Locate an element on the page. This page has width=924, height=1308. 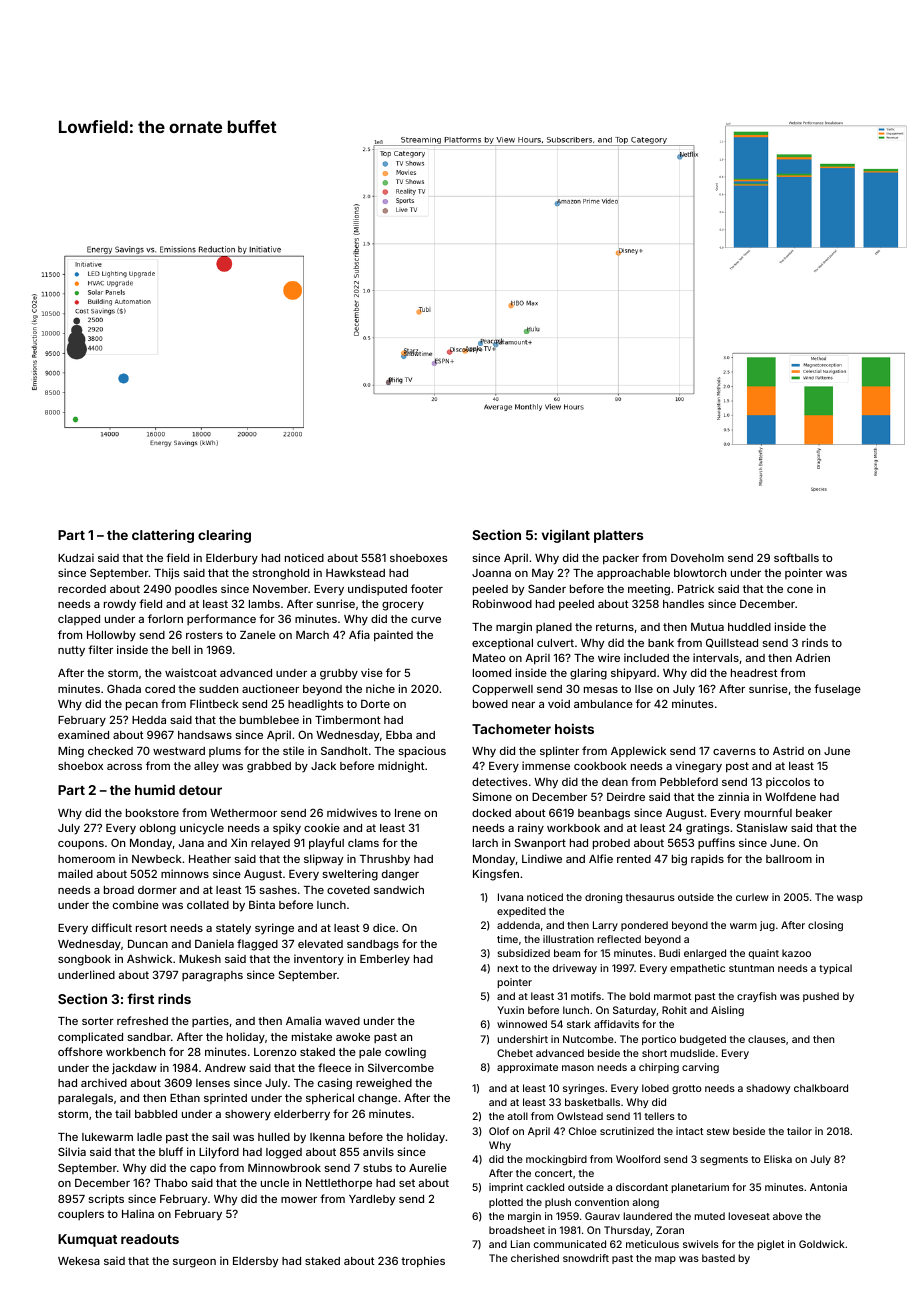
planed is located at coordinates (554, 628).
